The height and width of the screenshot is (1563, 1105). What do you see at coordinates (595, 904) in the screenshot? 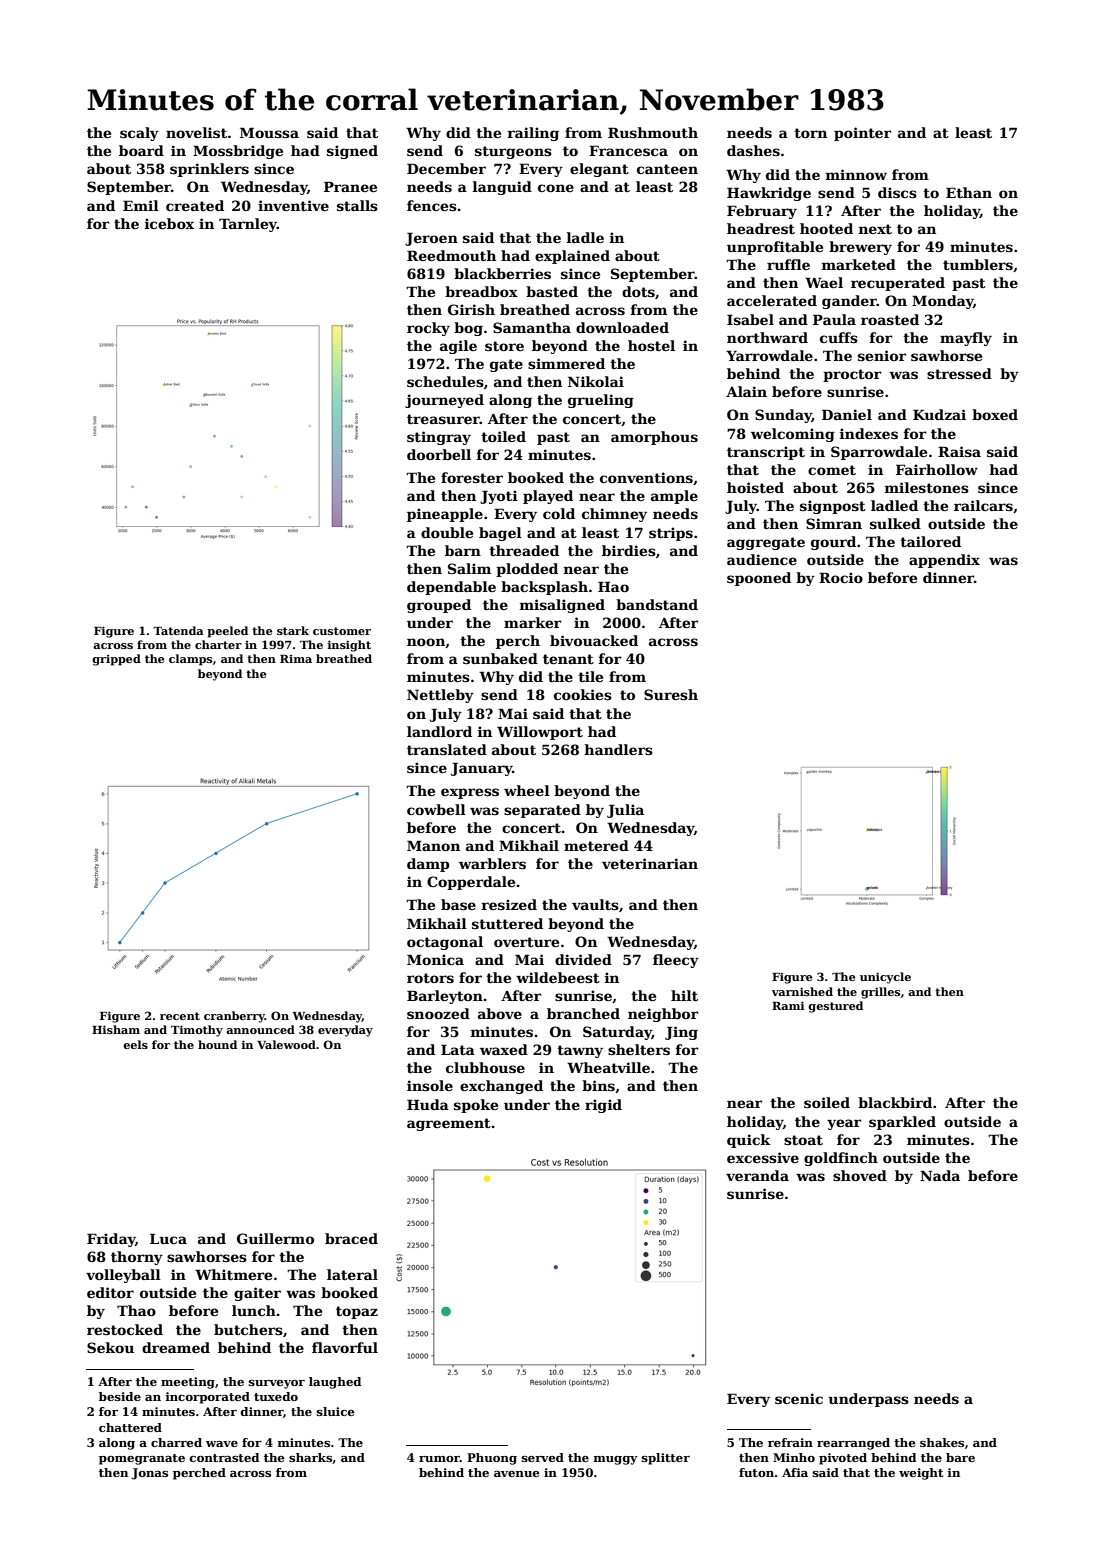
I see `vaults` at bounding box center [595, 904].
